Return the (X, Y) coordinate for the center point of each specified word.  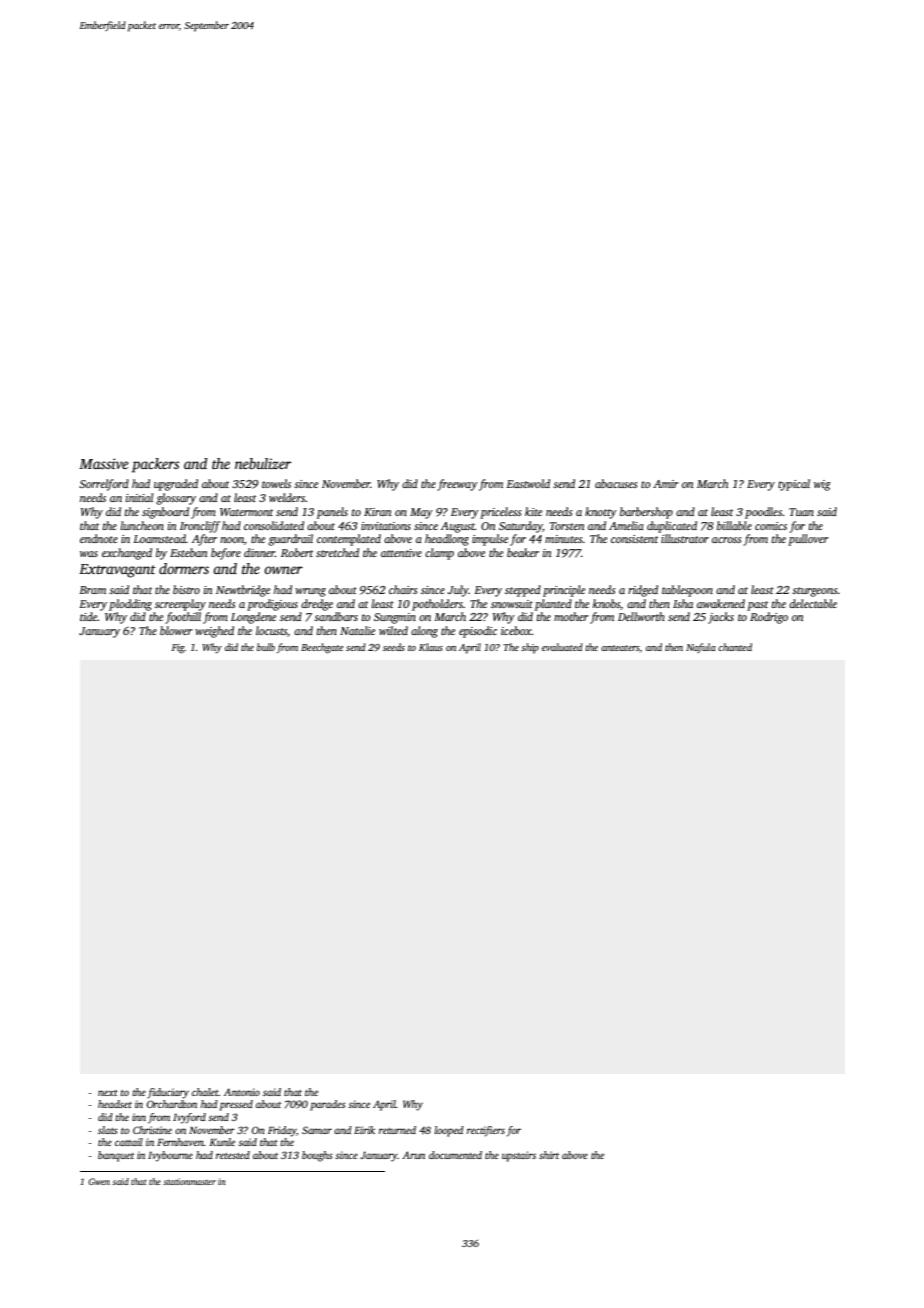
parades (328, 1105)
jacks (721, 618)
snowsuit (512, 604)
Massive (103, 463)
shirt (549, 1155)
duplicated (672, 527)
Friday (282, 1131)
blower (176, 630)
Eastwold (528, 483)
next (108, 1093)
